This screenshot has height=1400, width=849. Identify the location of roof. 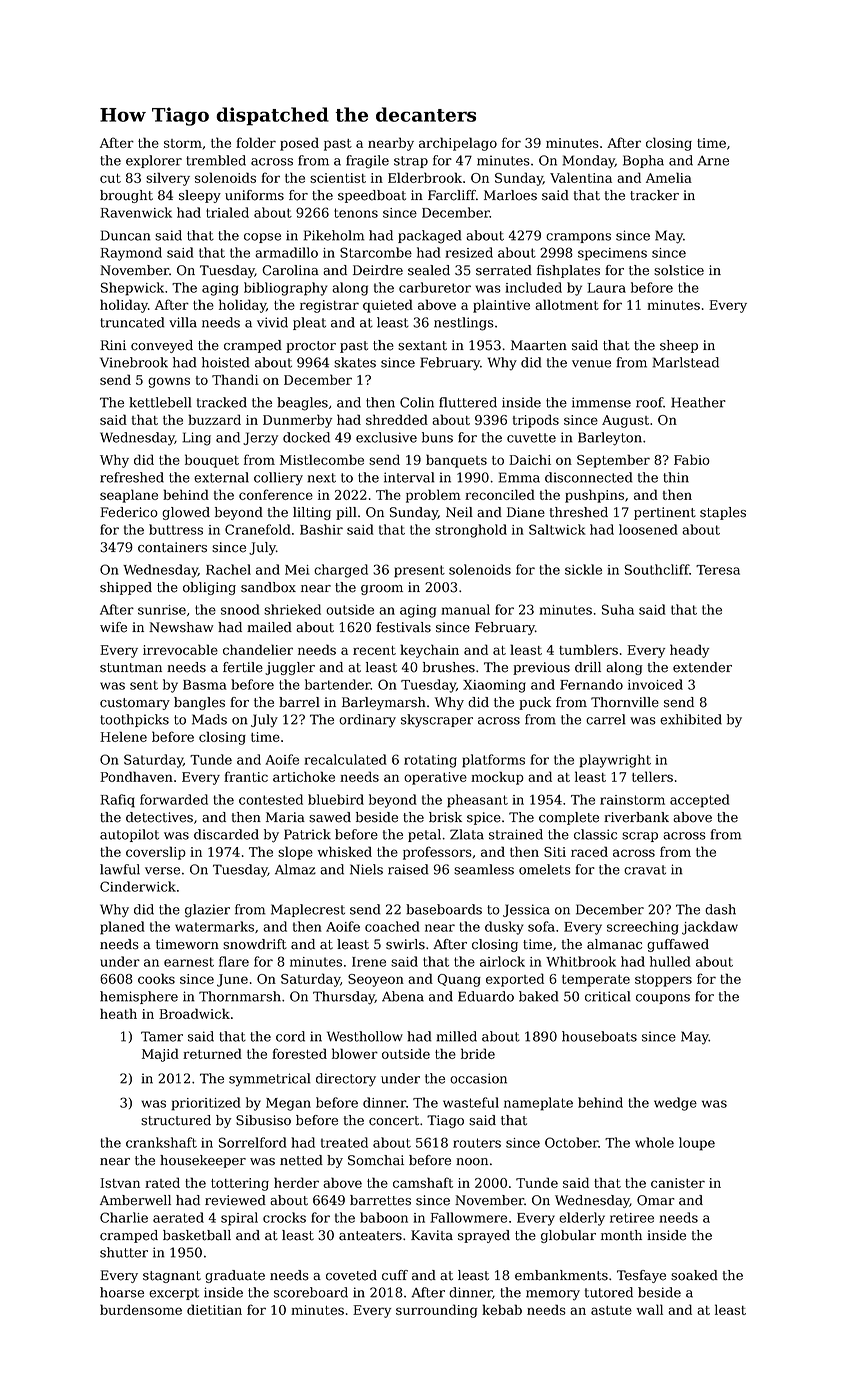
(649, 402).
